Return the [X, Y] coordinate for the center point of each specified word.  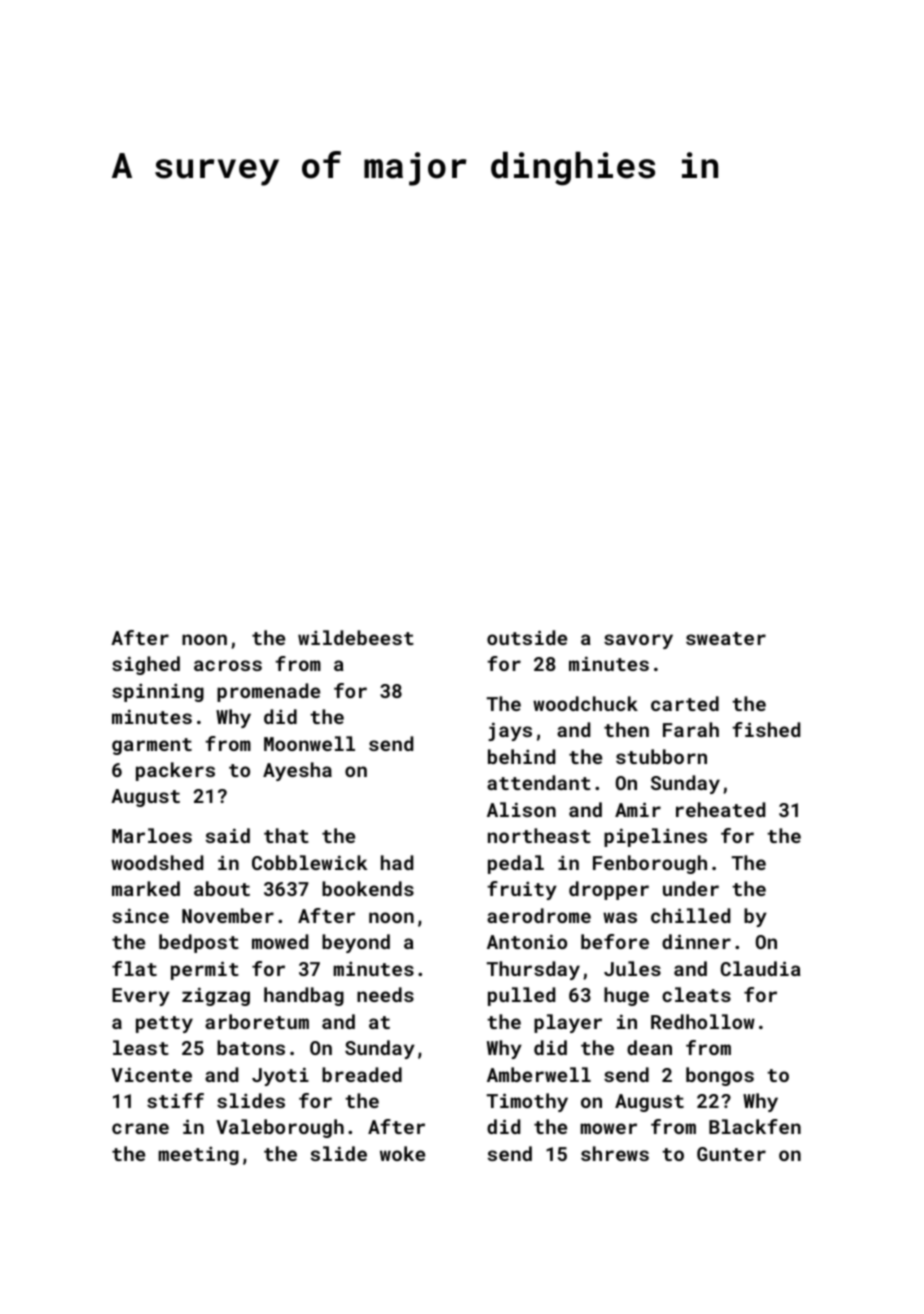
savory [638, 641]
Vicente [151, 1074]
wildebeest [356, 637]
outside [527, 637]
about [222, 888]
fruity [522, 890]
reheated [720, 809]
